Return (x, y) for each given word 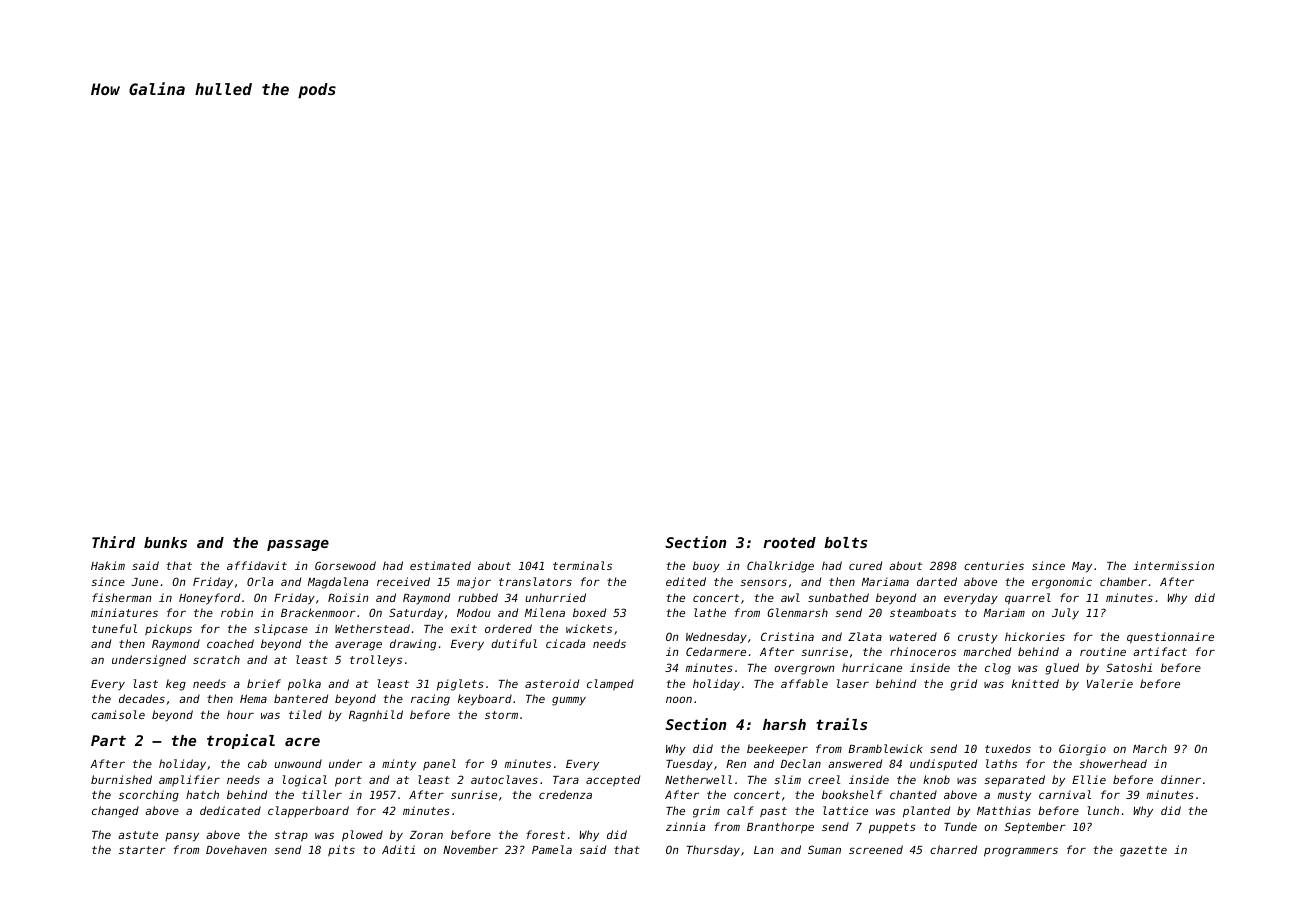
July (1065, 614)
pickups (168, 629)
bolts (845, 542)
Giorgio (1082, 750)
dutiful (514, 643)
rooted (789, 542)
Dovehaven (236, 849)
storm (501, 715)
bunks (165, 542)
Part (108, 740)
